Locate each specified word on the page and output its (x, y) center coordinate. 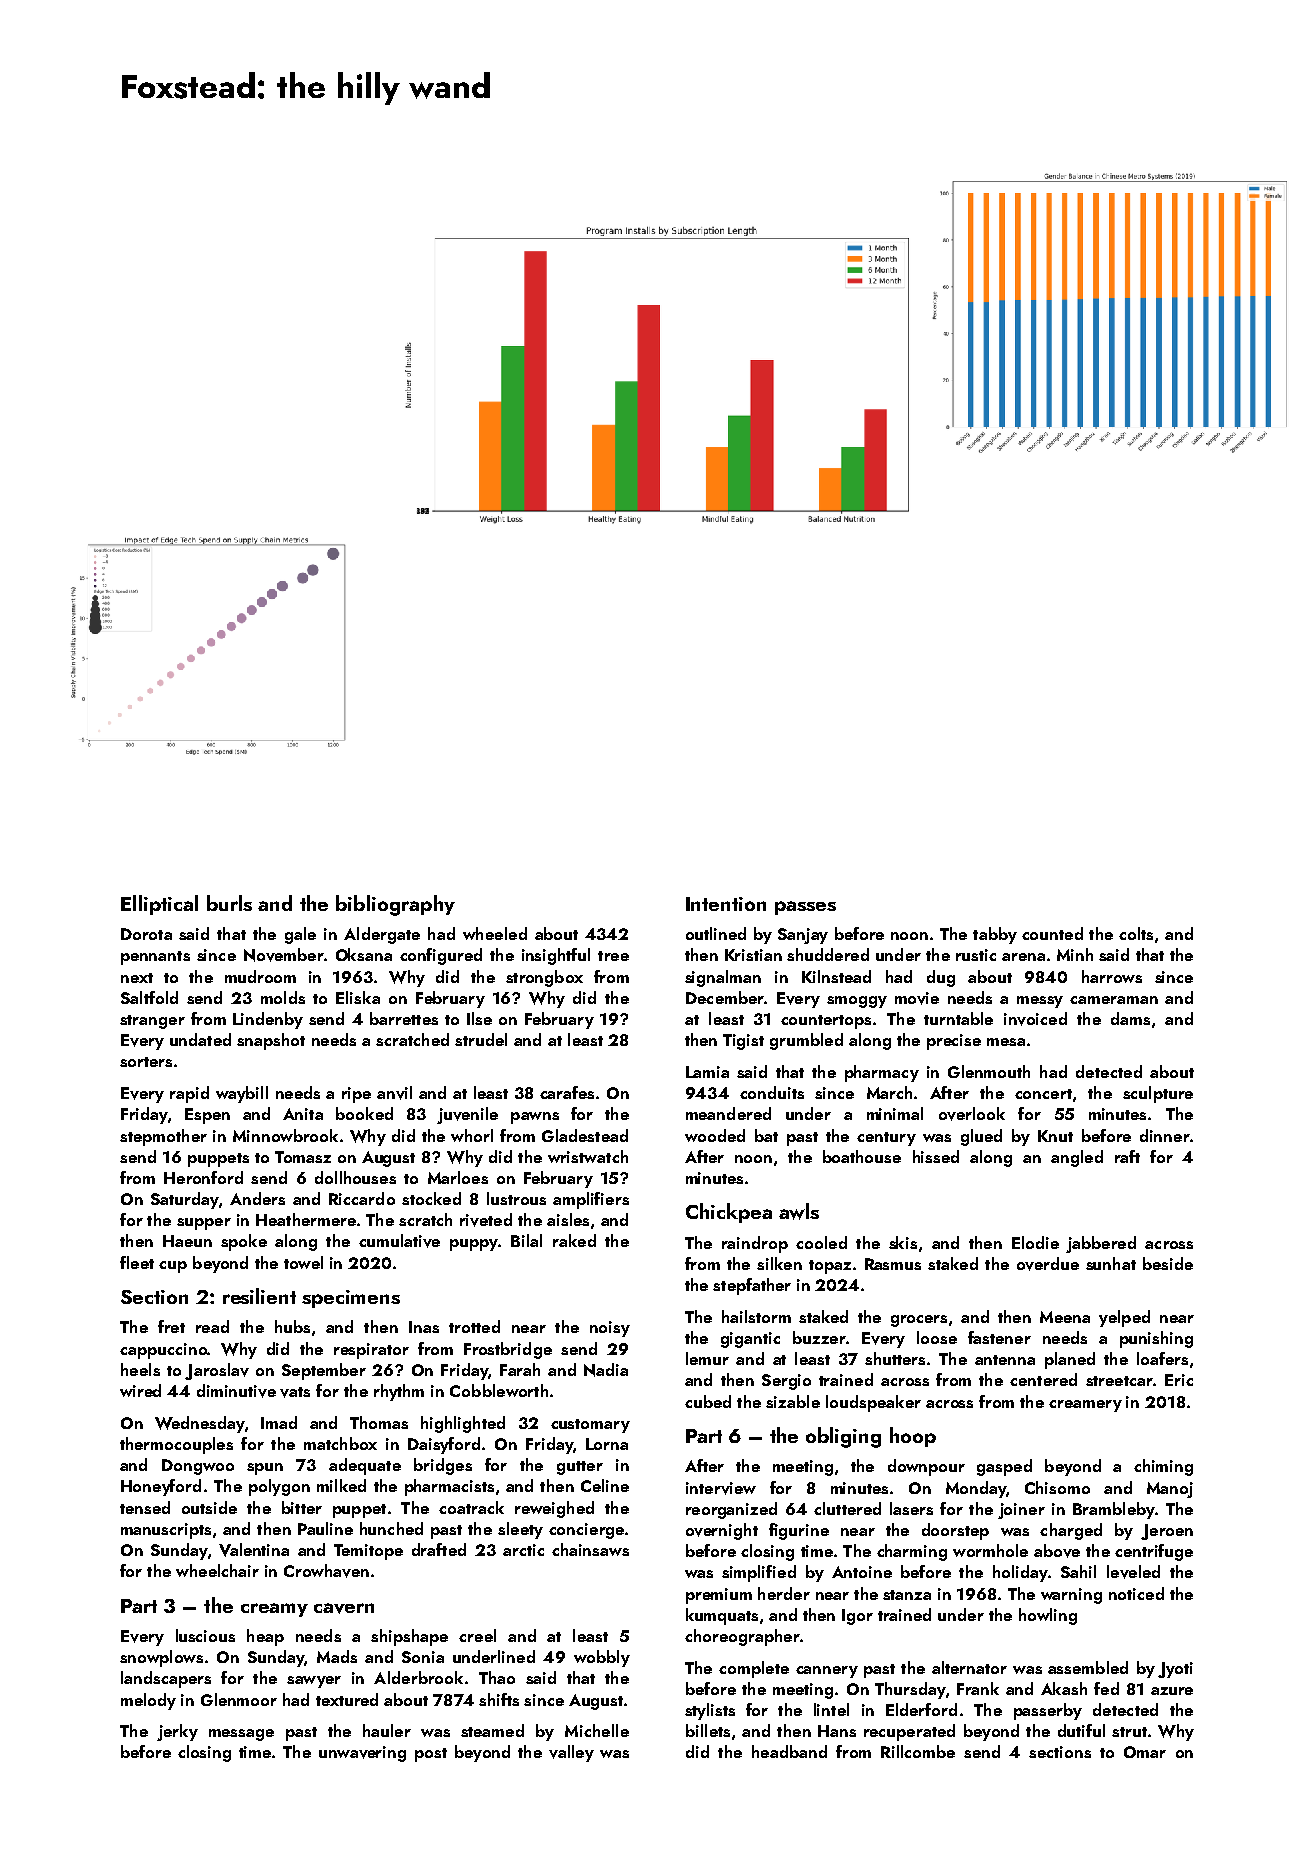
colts (1136, 933)
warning (1071, 1596)
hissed (936, 1156)
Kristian (753, 955)
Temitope (368, 1552)
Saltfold (149, 997)
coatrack (471, 1507)
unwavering (362, 1754)
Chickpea (729, 1213)
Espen (207, 1116)
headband (789, 1751)
